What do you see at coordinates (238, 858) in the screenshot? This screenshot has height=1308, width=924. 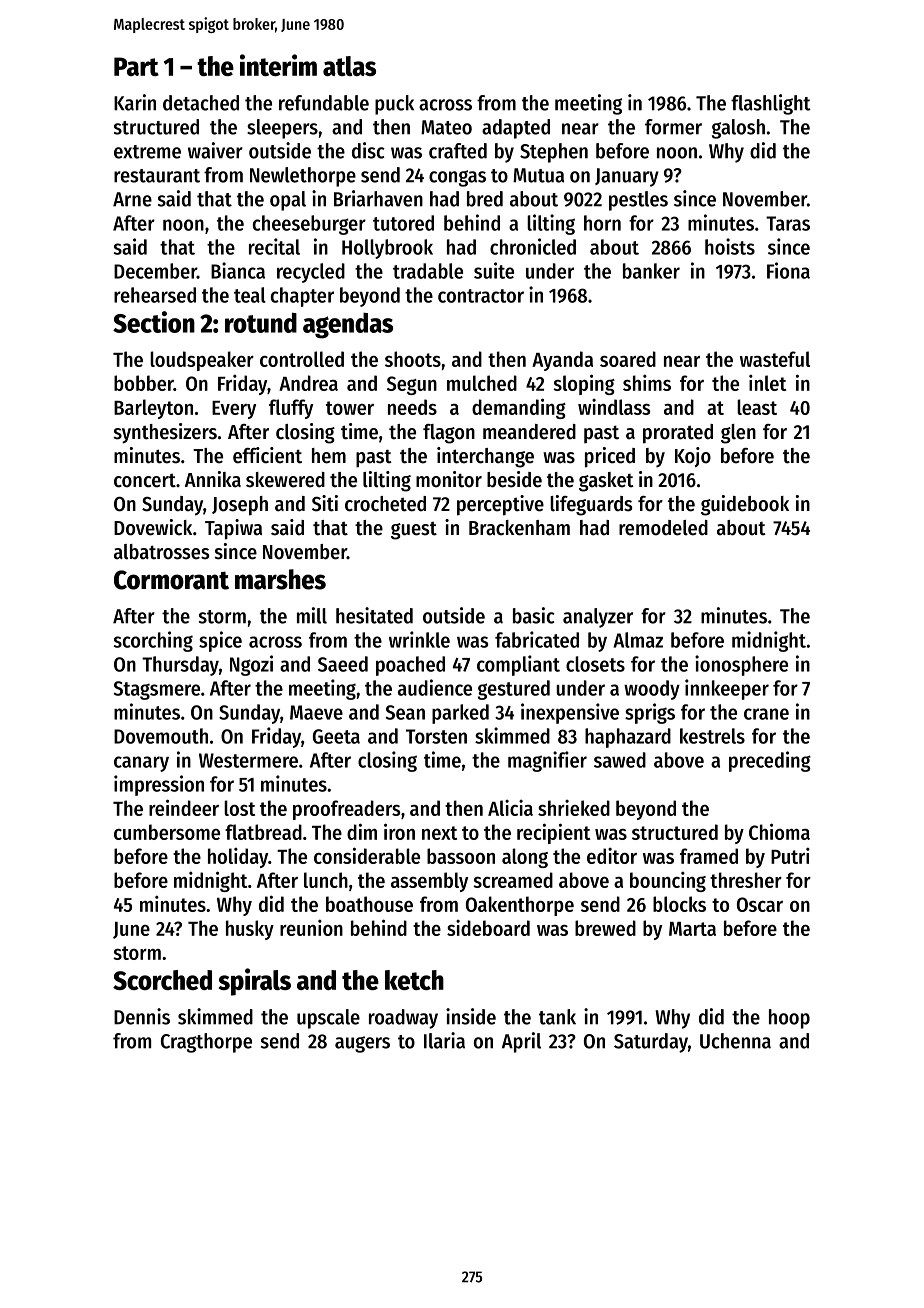 I see `holiday` at bounding box center [238, 858].
